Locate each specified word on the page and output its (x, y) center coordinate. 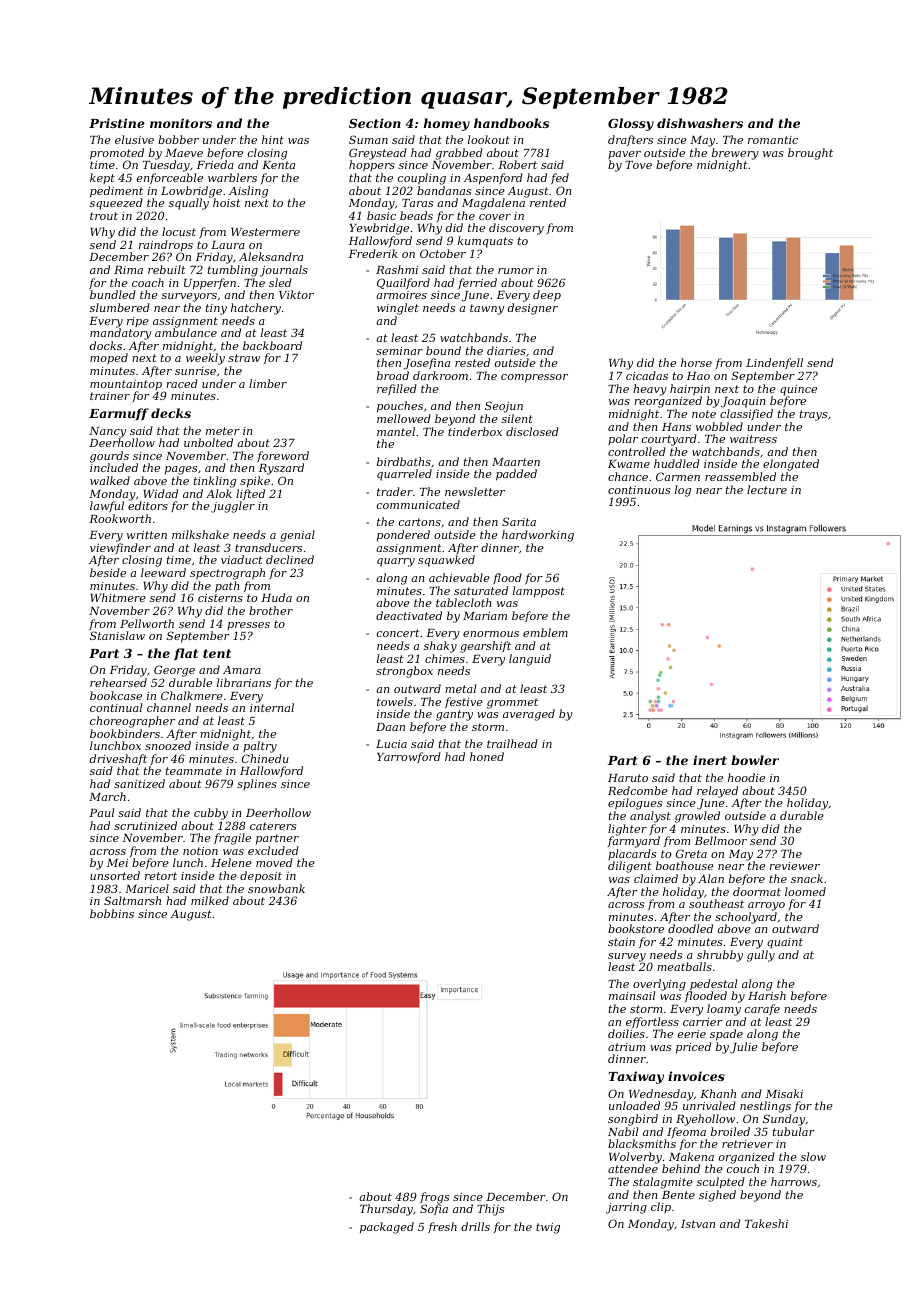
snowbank (276, 888)
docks (106, 345)
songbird (633, 1120)
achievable (459, 577)
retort (161, 876)
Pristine (117, 123)
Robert (517, 164)
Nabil (623, 1131)
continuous (639, 490)
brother (271, 610)
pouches (400, 407)
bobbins (112, 913)
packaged (387, 1228)
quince (798, 390)
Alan (711, 878)
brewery (735, 154)
